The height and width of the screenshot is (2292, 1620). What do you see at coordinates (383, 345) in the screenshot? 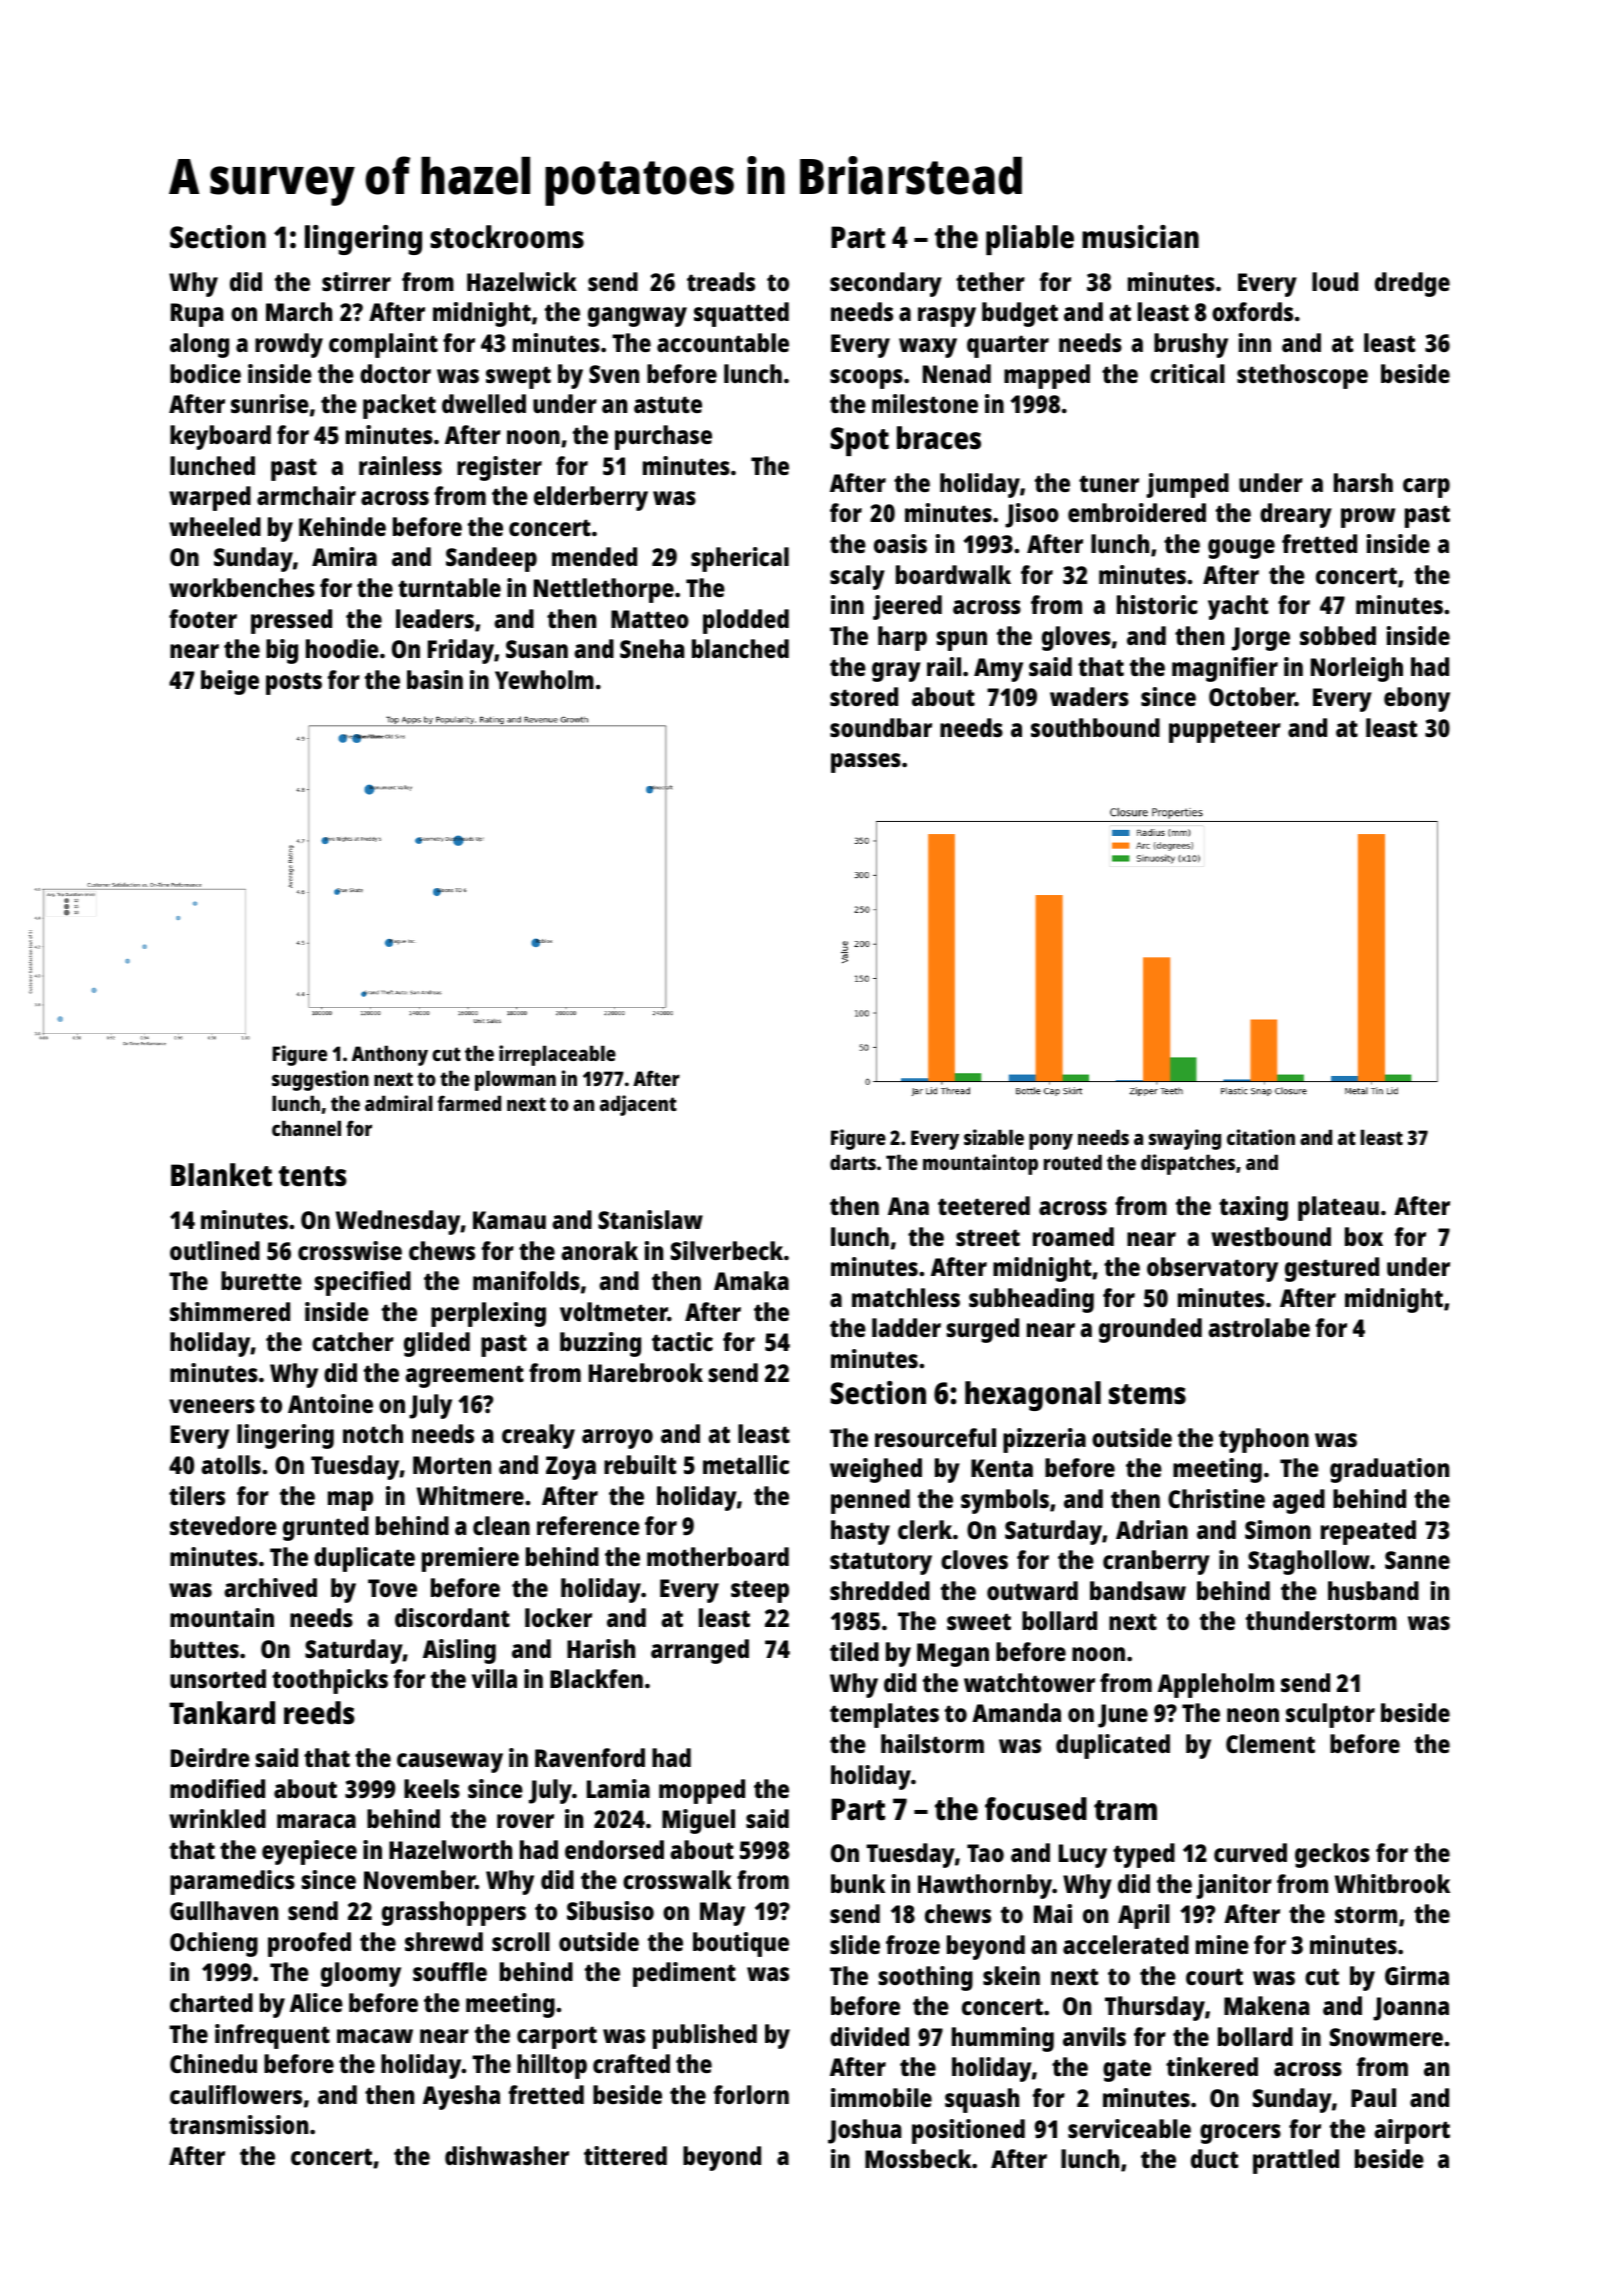
I see `complaint` at bounding box center [383, 345].
